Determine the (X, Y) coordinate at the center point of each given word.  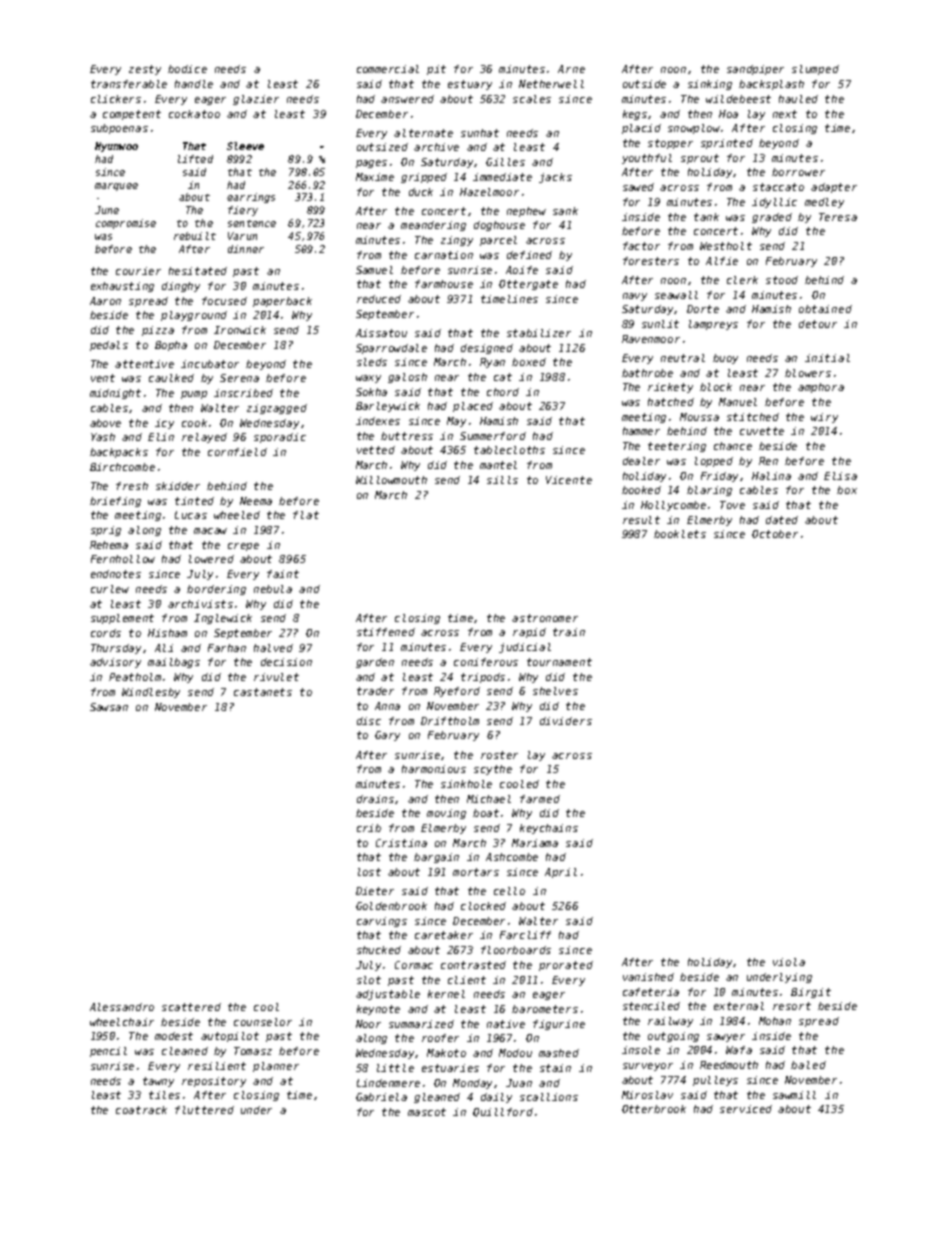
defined (529, 255)
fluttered (204, 1110)
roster (499, 755)
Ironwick (240, 330)
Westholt (726, 246)
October (775, 534)
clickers (116, 99)
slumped (815, 70)
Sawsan (109, 707)
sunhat (480, 133)
